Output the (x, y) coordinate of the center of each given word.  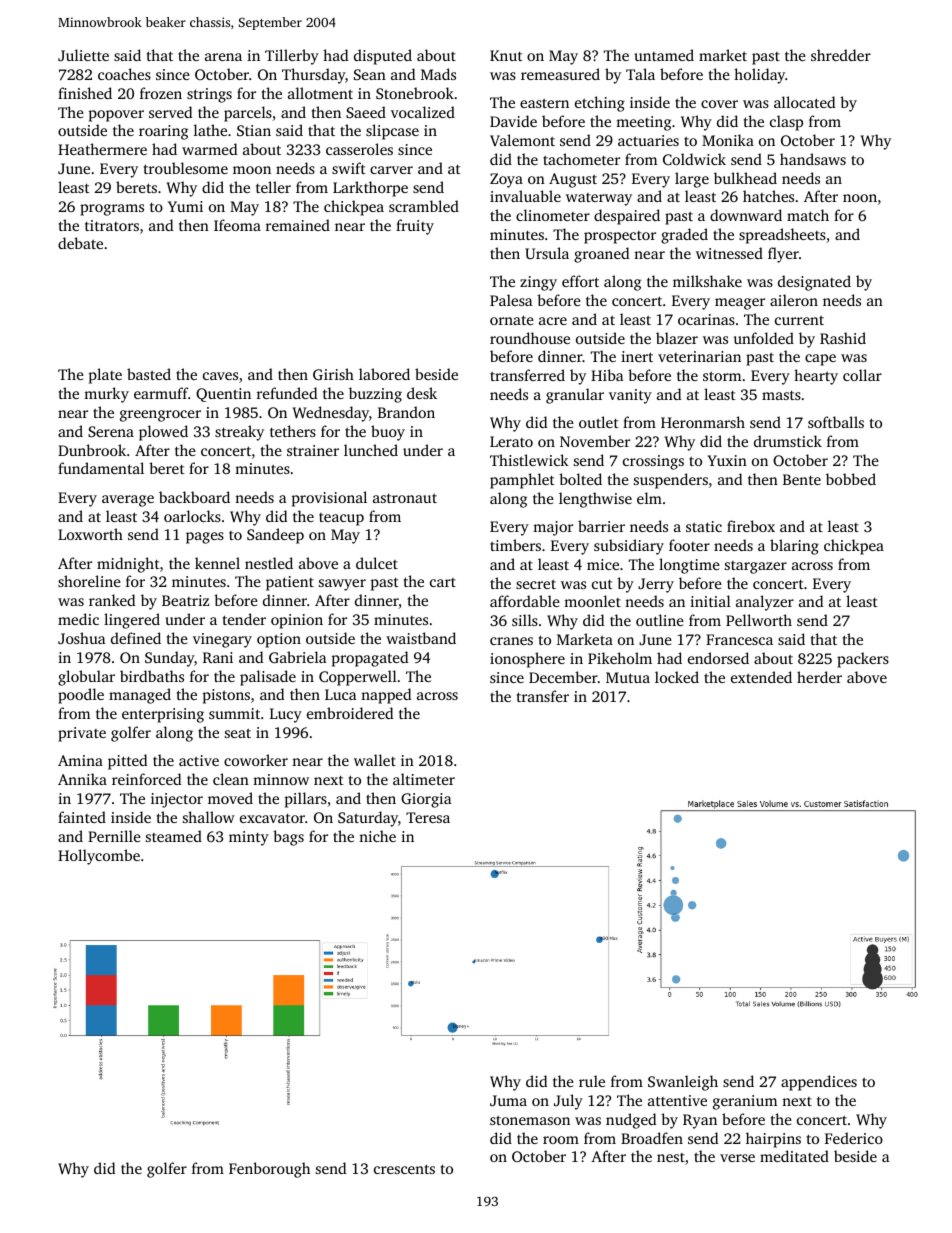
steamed (174, 836)
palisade (268, 678)
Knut (506, 55)
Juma (508, 1100)
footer (689, 545)
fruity (415, 227)
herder (819, 677)
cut (602, 584)
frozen (161, 93)
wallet (375, 760)
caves (220, 376)
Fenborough (269, 1170)
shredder (841, 55)
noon (860, 198)
